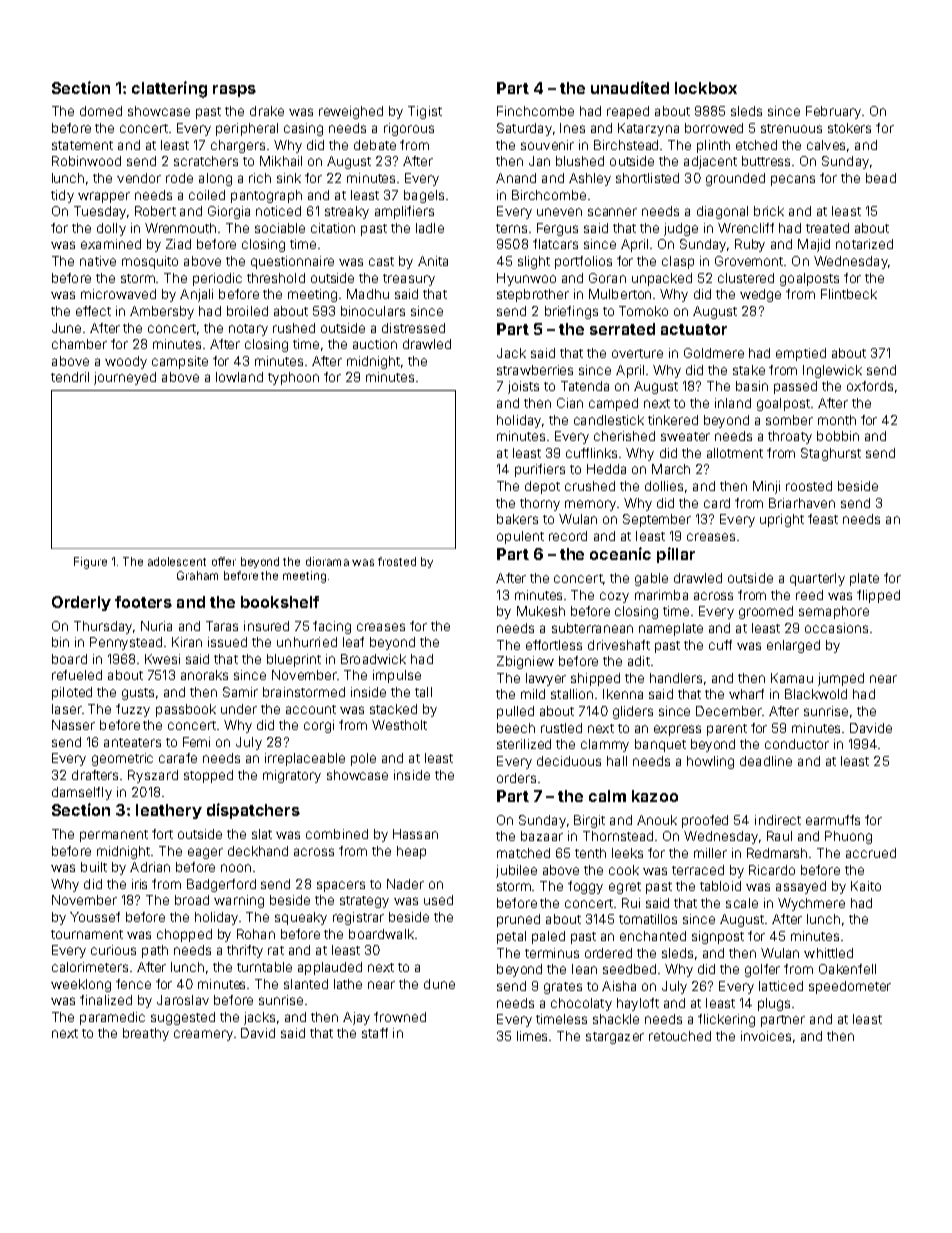 The width and height of the screenshot is (952, 1233). I want to click on borrowed, so click(714, 128).
